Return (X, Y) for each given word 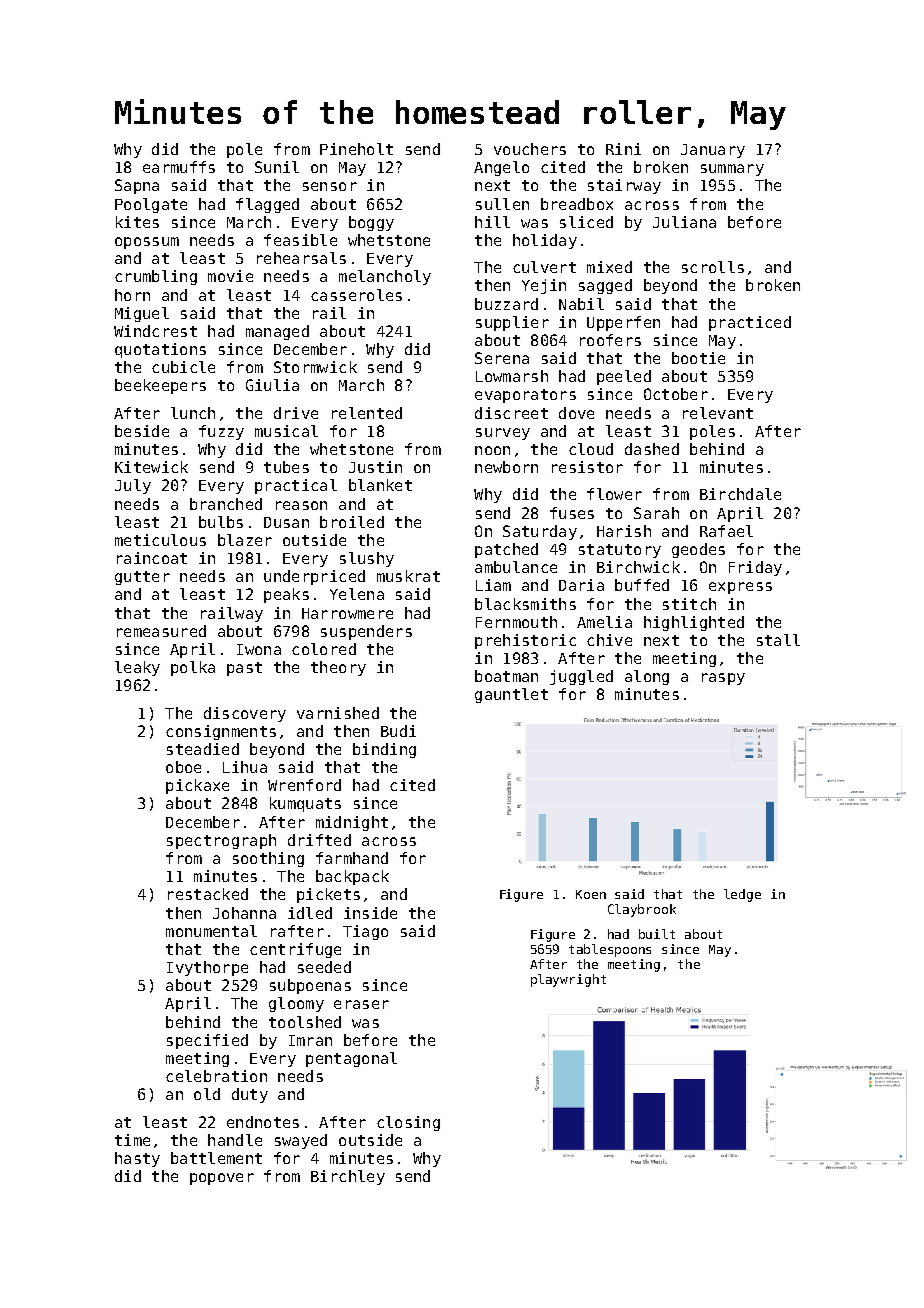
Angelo (501, 168)
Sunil (277, 167)
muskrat (408, 576)
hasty (137, 1159)
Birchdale (740, 494)
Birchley (348, 1177)
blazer (245, 540)
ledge (742, 895)
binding (384, 750)
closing (408, 1123)
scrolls (713, 267)
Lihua (245, 767)
